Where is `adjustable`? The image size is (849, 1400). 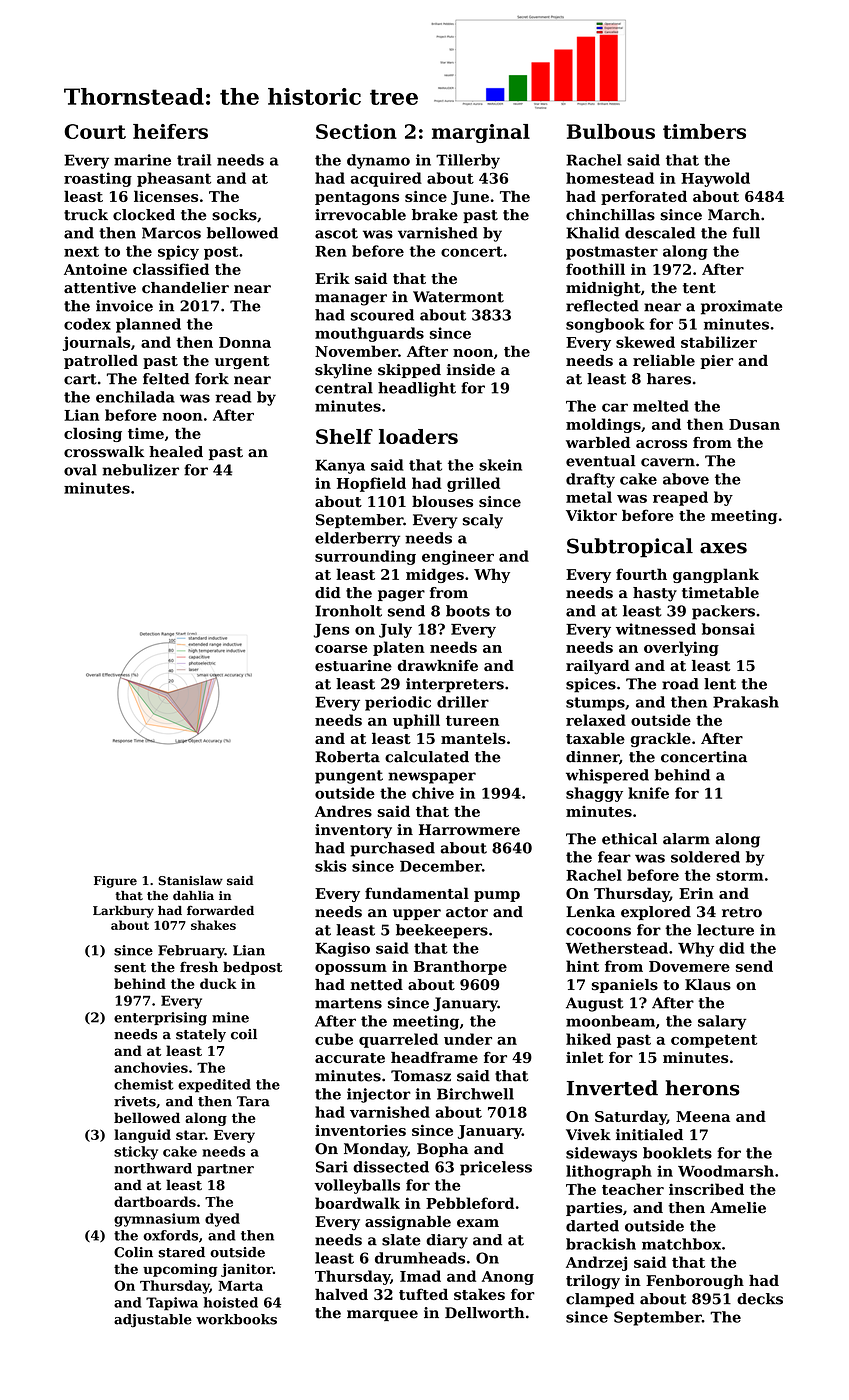
adjustable is located at coordinates (153, 1321).
